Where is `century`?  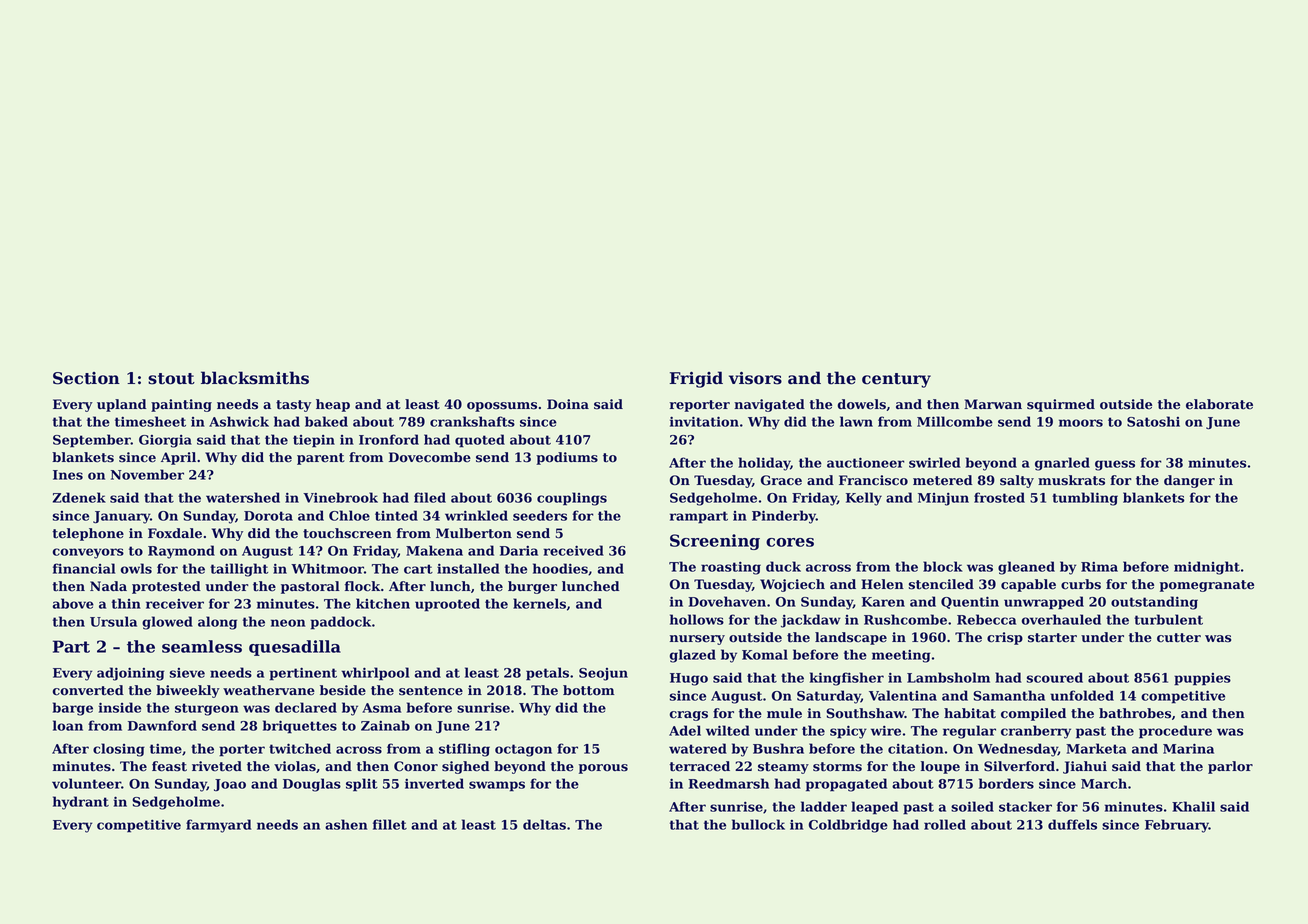 century is located at coordinates (896, 380).
